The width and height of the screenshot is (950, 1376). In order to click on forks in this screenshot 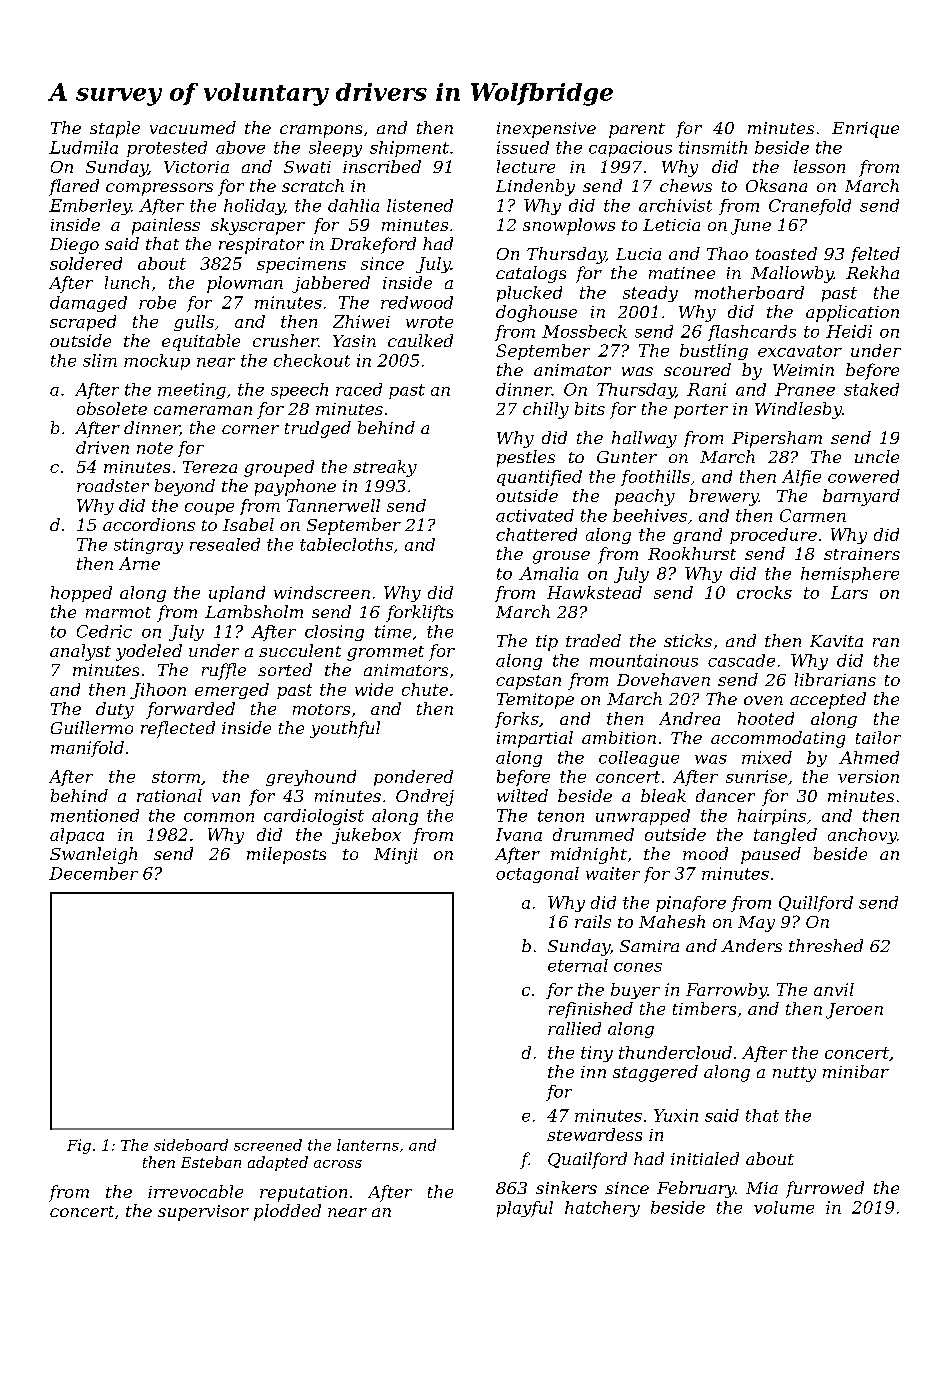, I will do `click(517, 720)`.
